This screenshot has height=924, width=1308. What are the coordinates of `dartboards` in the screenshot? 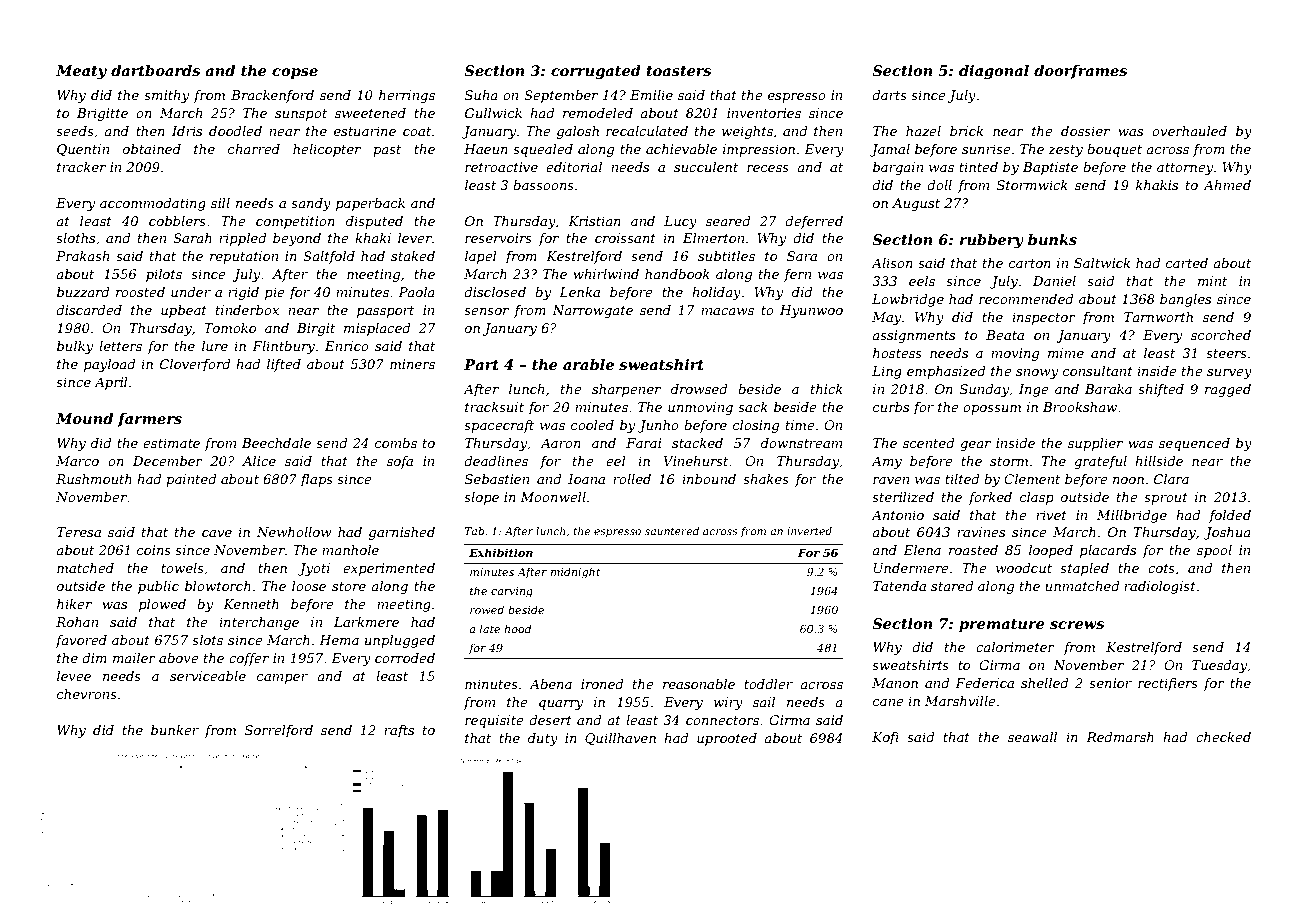 It's located at (155, 70).
